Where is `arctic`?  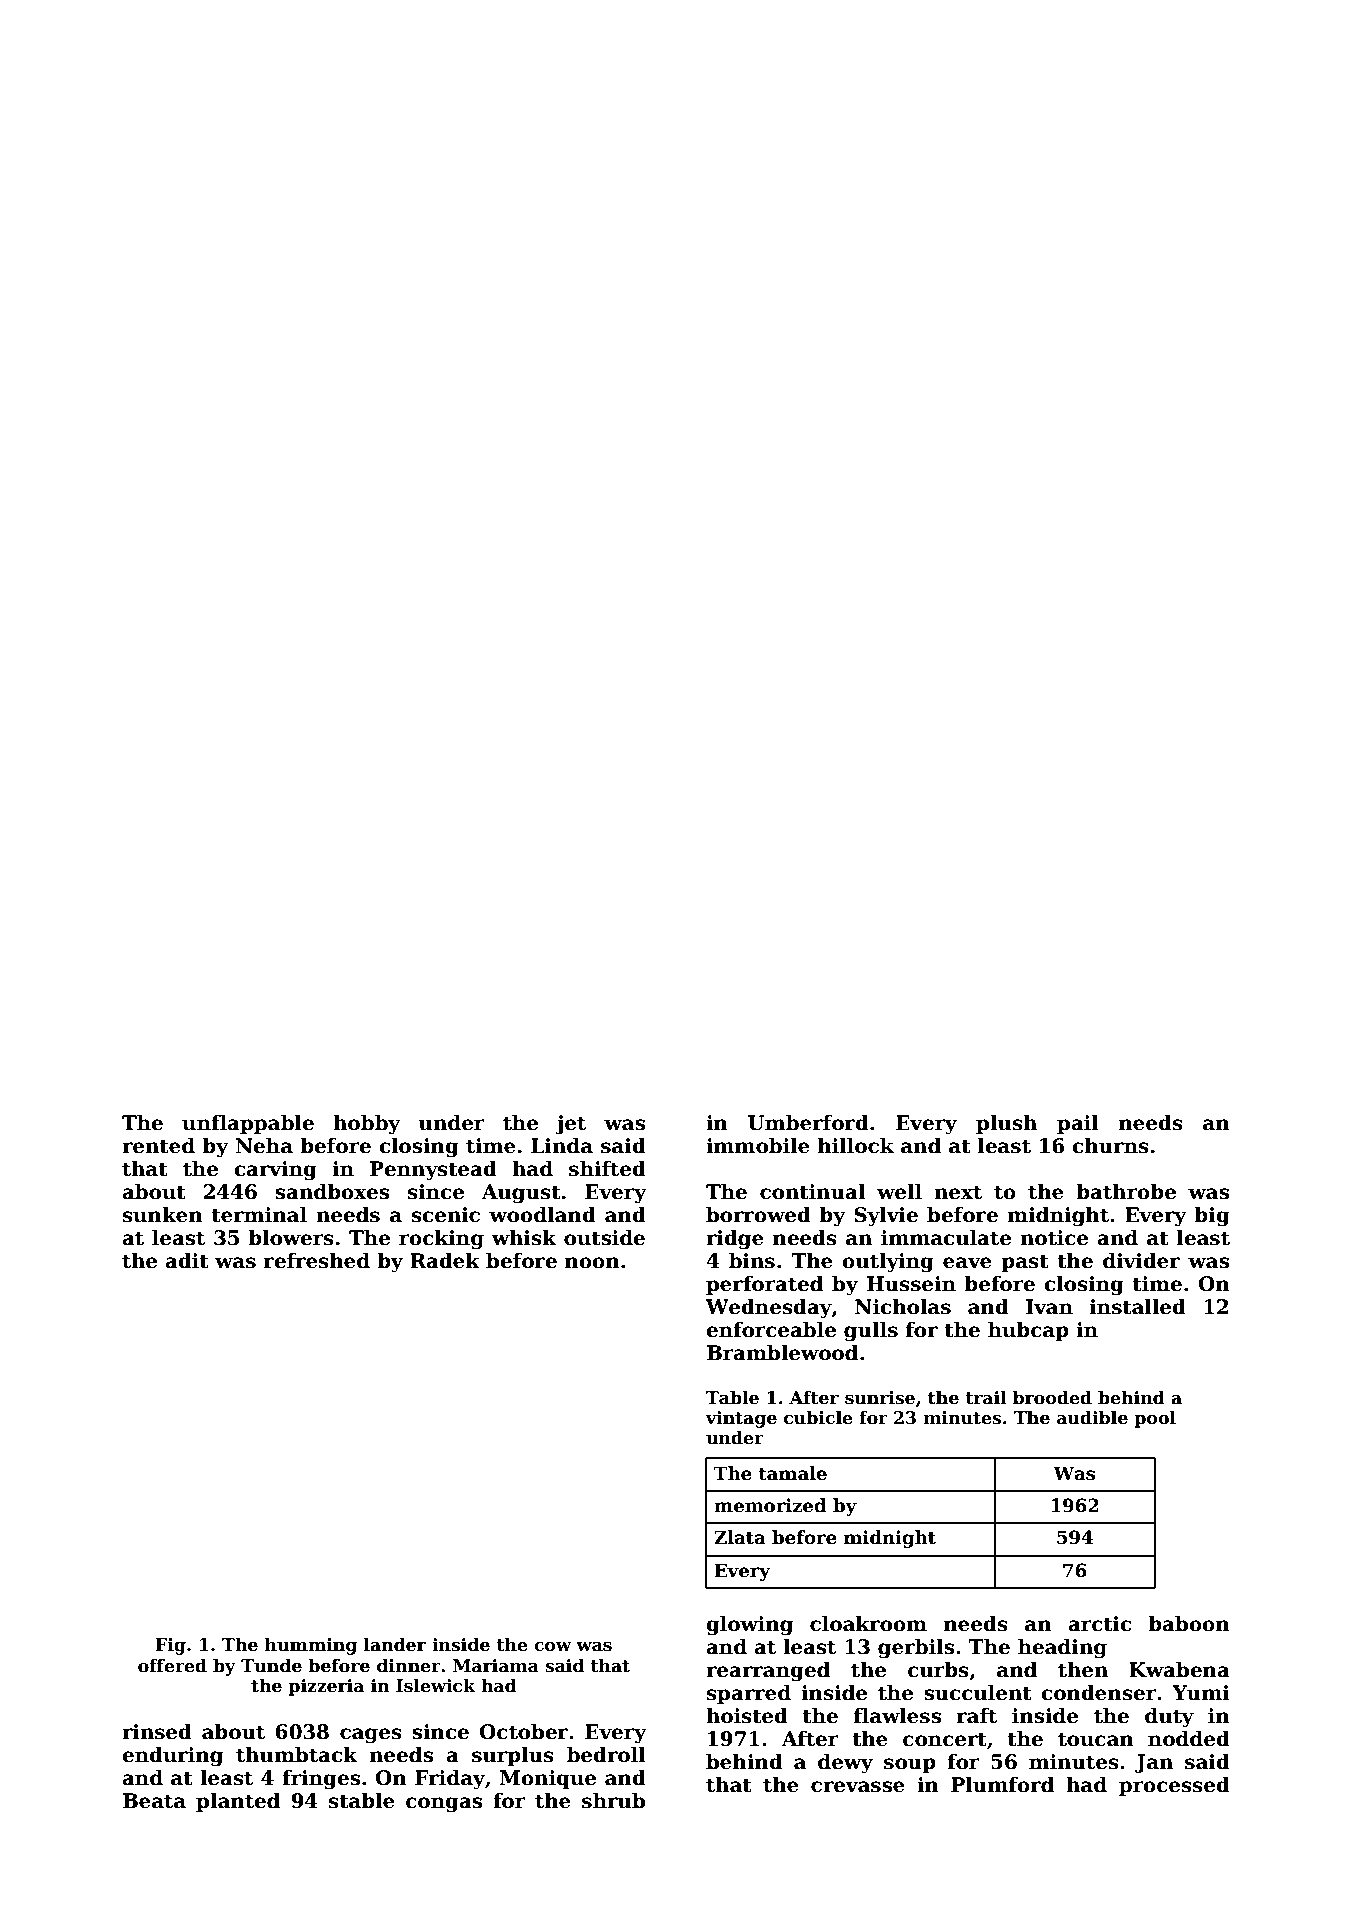
arctic is located at coordinates (1100, 1624).
